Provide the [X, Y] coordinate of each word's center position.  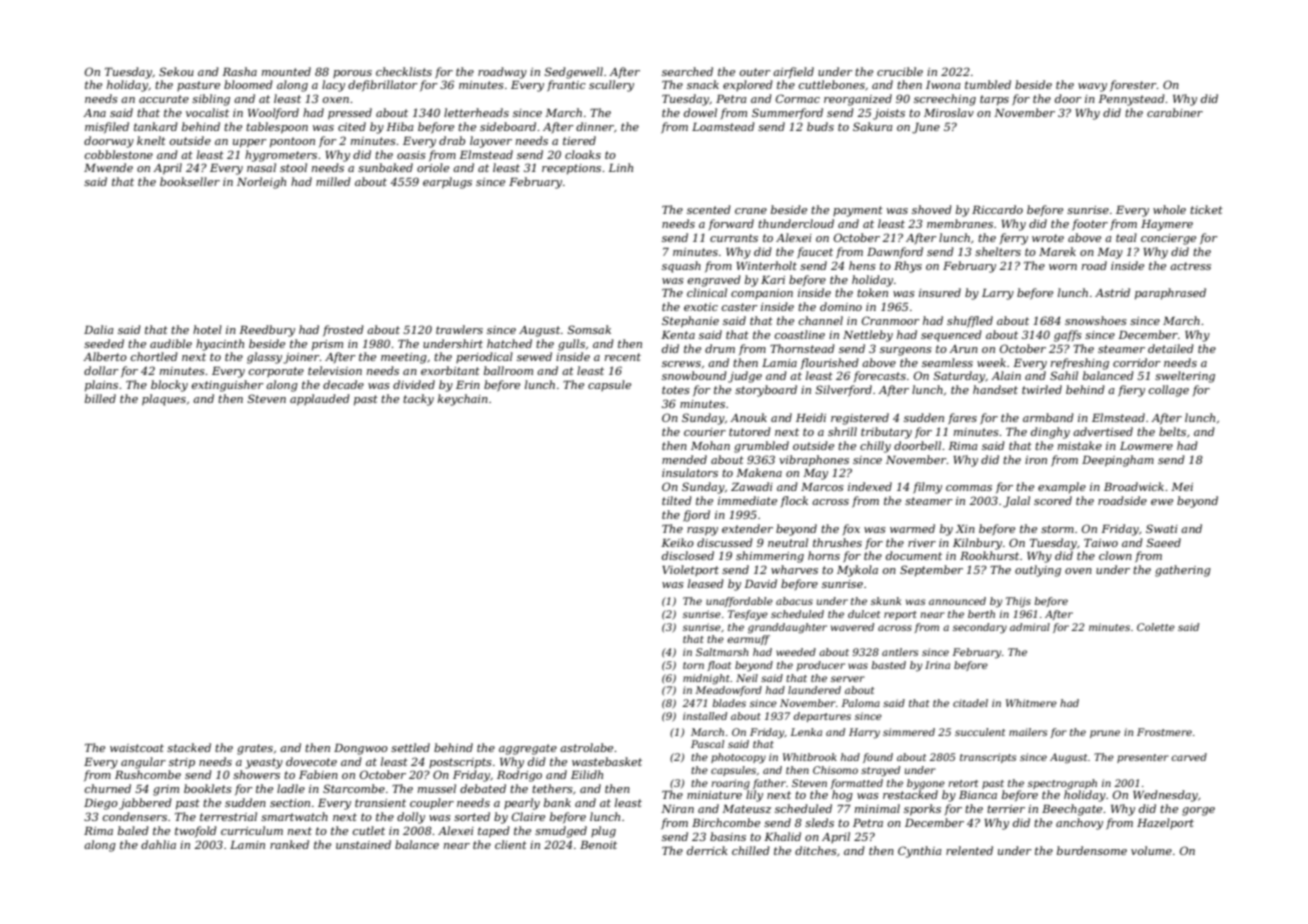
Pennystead [1131, 100]
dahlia [158, 844]
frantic [566, 86]
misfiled [107, 127]
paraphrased [1170, 294]
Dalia [99, 329]
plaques [164, 400]
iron [1036, 460]
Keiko [677, 542]
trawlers [459, 329]
